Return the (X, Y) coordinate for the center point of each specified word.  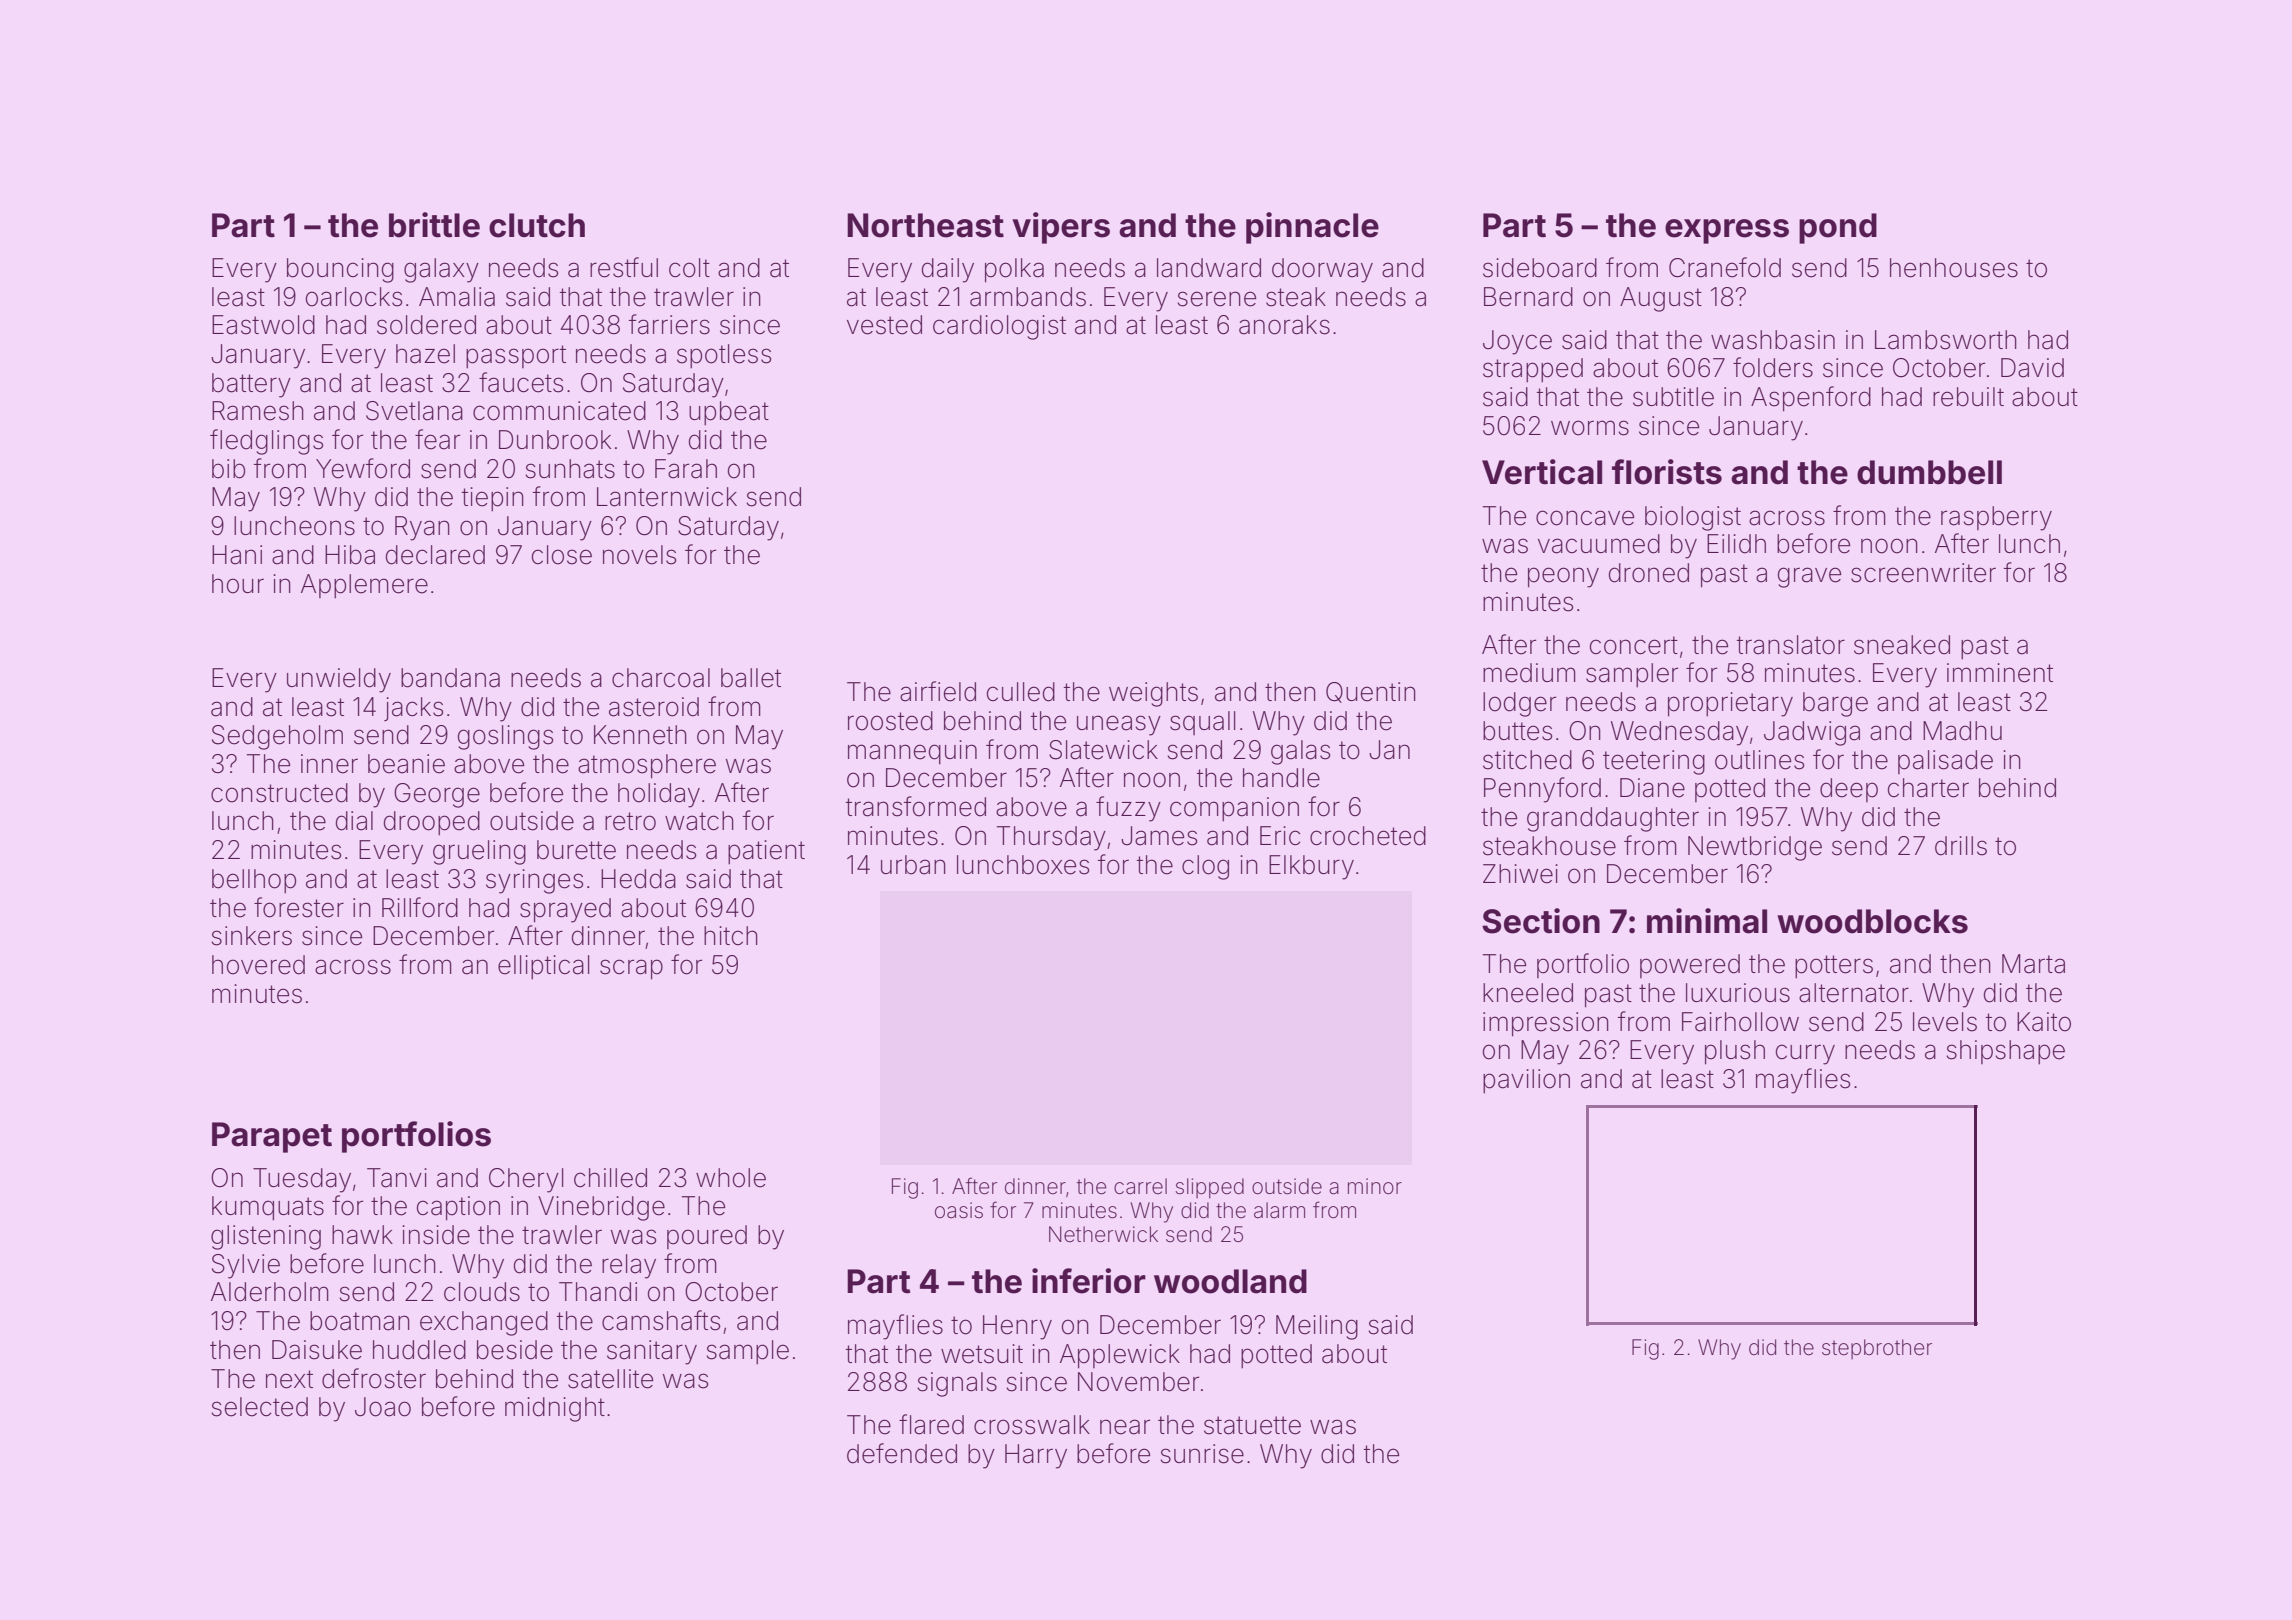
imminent (2000, 673)
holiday (659, 795)
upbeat (729, 413)
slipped (1209, 1188)
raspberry (1996, 518)
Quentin (1371, 692)
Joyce (1517, 342)
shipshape (2005, 1052)
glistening (266, 1237)
